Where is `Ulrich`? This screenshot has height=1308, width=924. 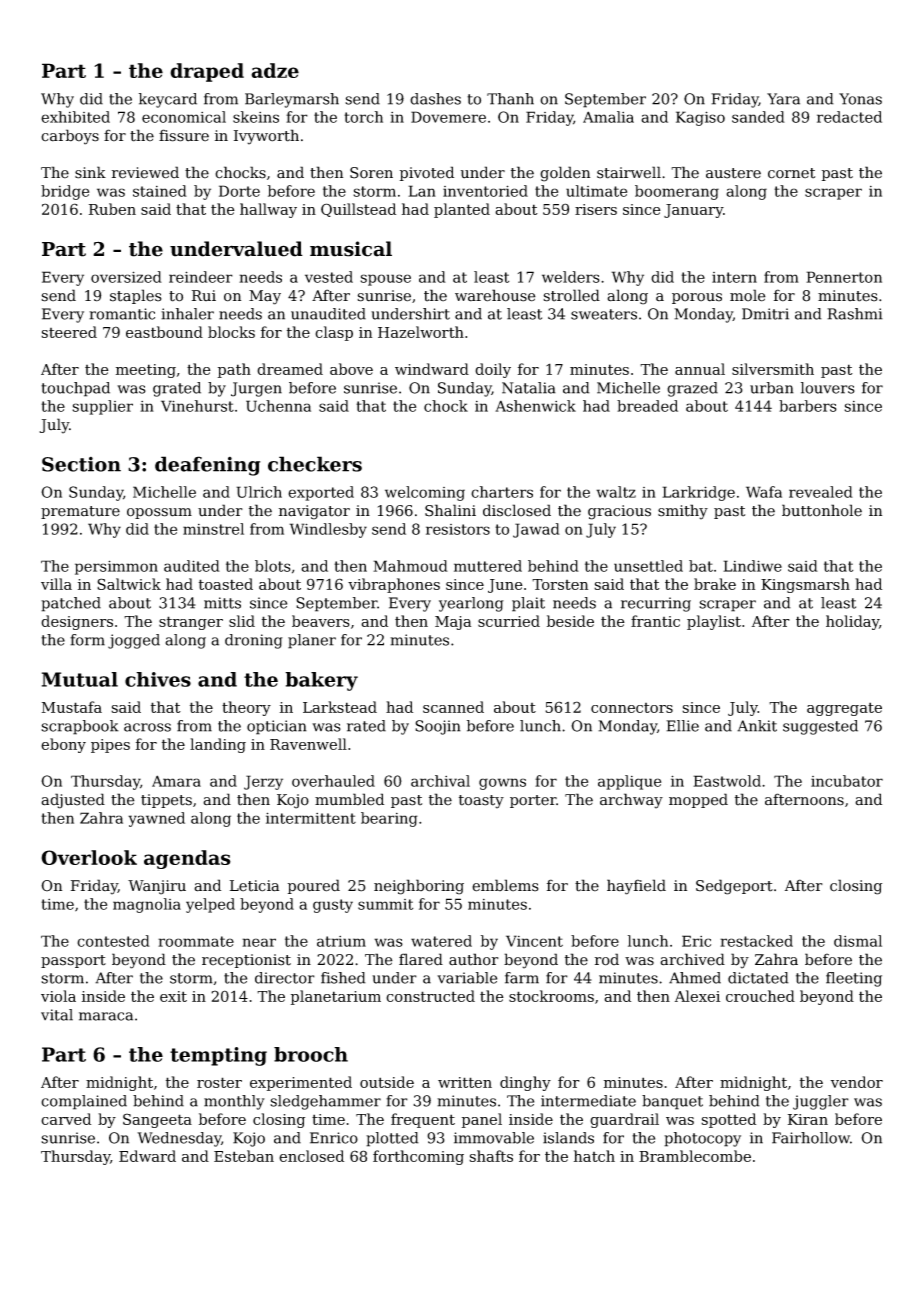
Ulrich is located at coordinates (259, 492).
